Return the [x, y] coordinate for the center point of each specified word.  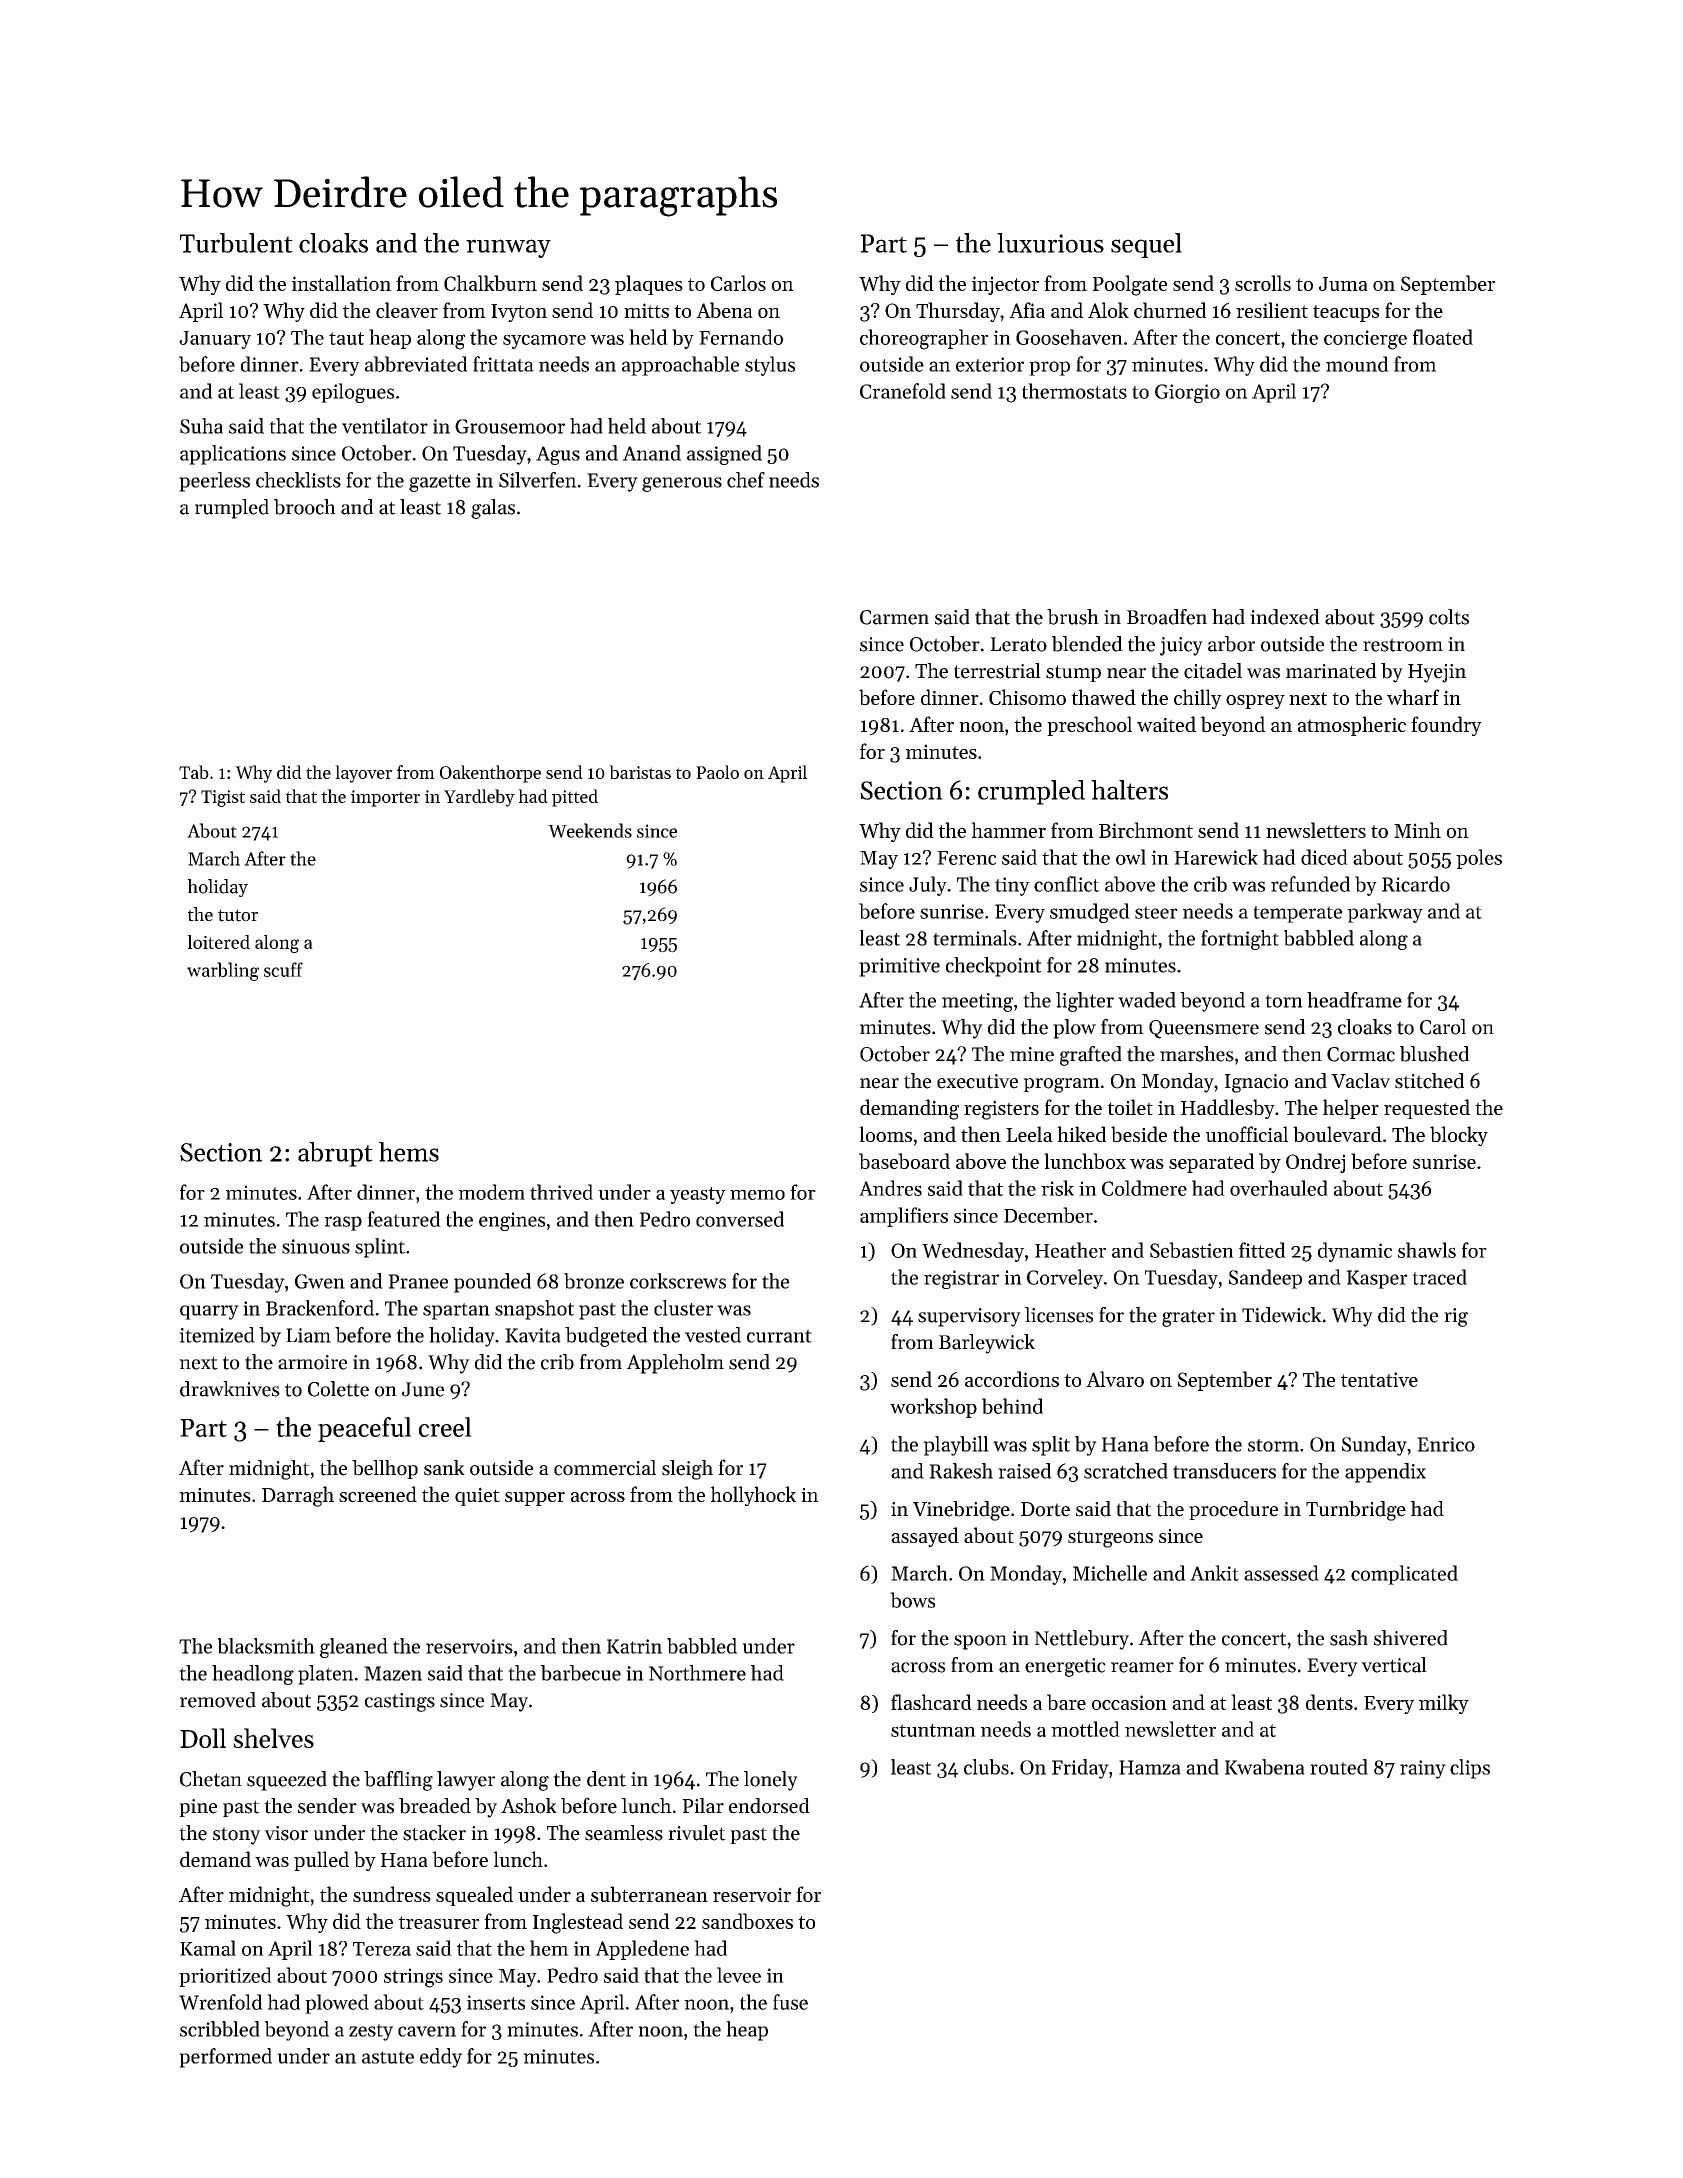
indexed [1285, 617]
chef [746, 480]
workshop [933, 1408]
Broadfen [1166, 617]
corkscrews [678, 1281]
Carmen [894, 617]
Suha [201, 426]
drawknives [230, 1389]
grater [1188, 1318]
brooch [305, 507]
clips [1470, 1769]
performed [225, 2058]
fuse [790, 2002]
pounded [492, 1283]
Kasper [1376, 1279]
